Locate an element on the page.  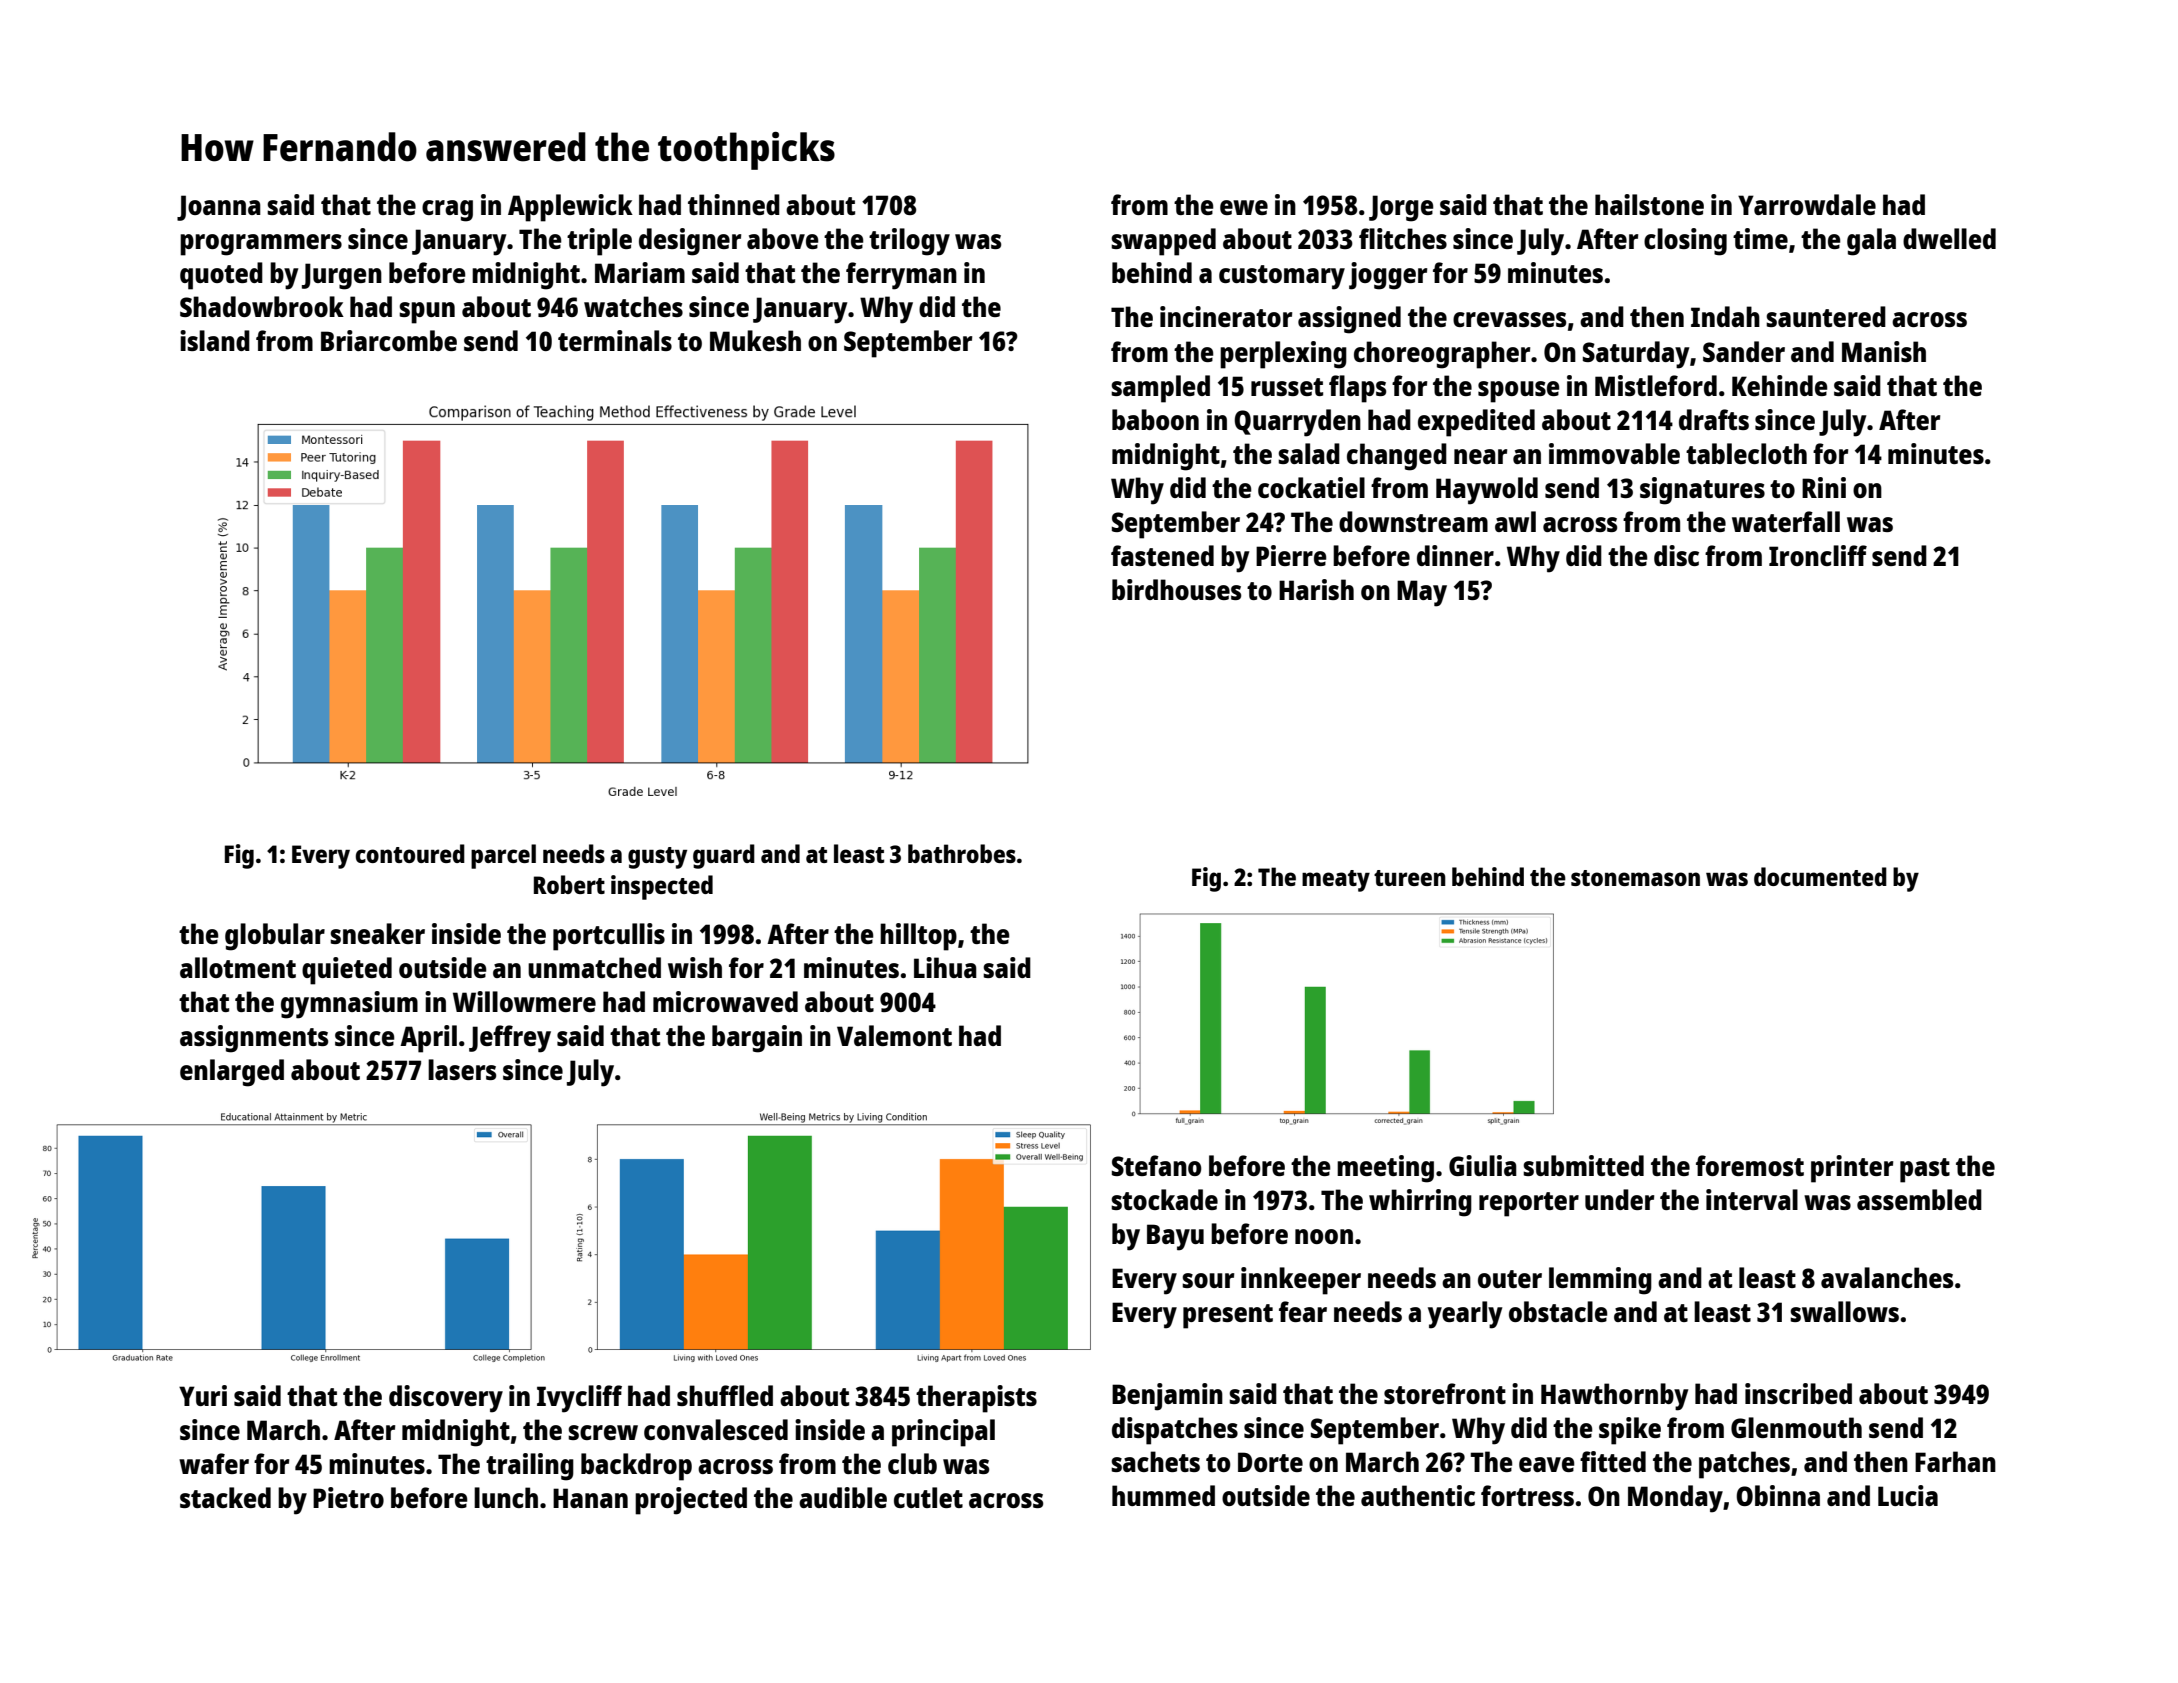
contoured is located at coordinates (410, 853).
